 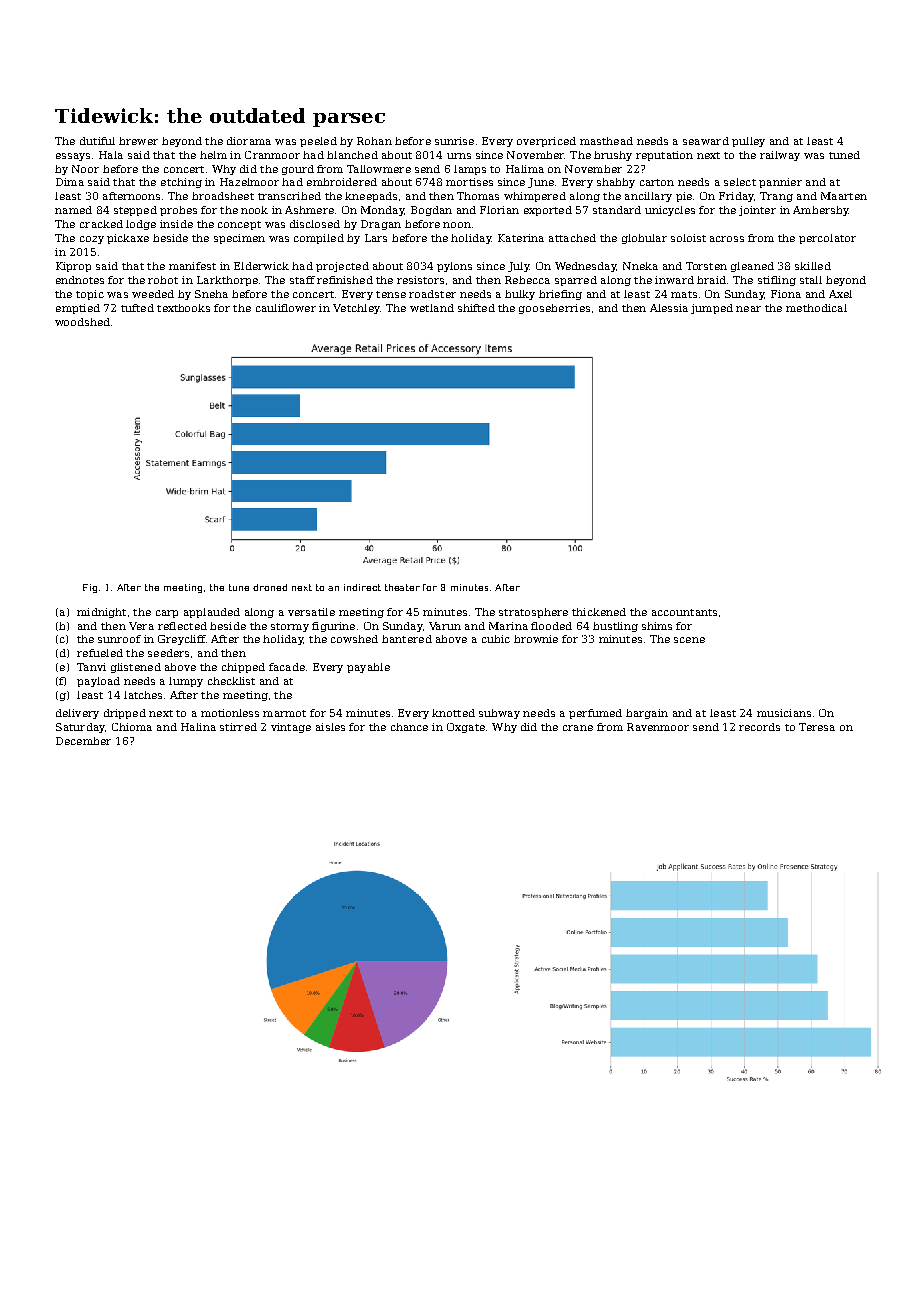 What do you see at coordinates (92, 240) in the image?
I see `cozy` at bounding box center [92, 240].
